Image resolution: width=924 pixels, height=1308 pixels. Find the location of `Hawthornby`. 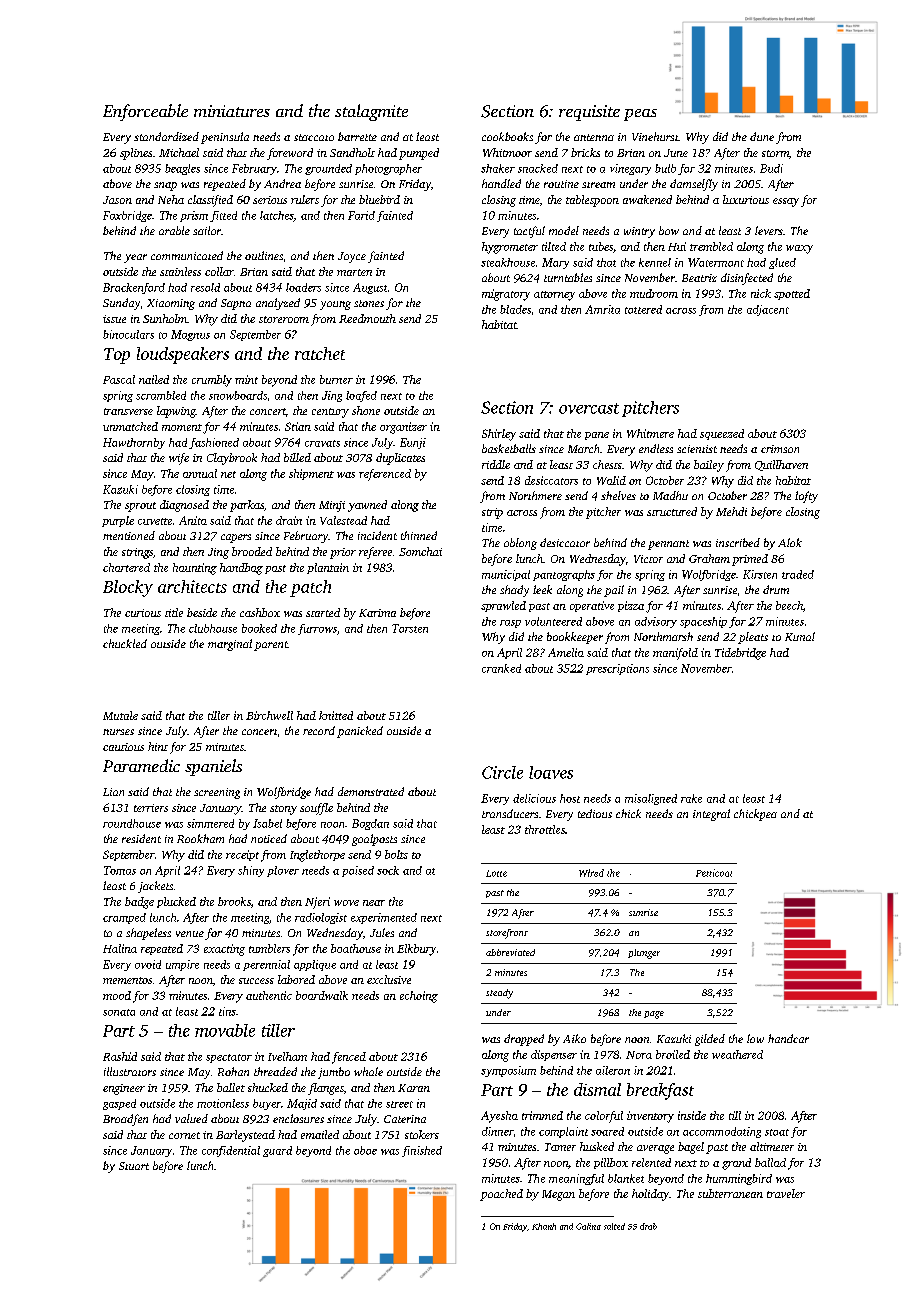

Hawthornby is located at coordinates (134, 443).
